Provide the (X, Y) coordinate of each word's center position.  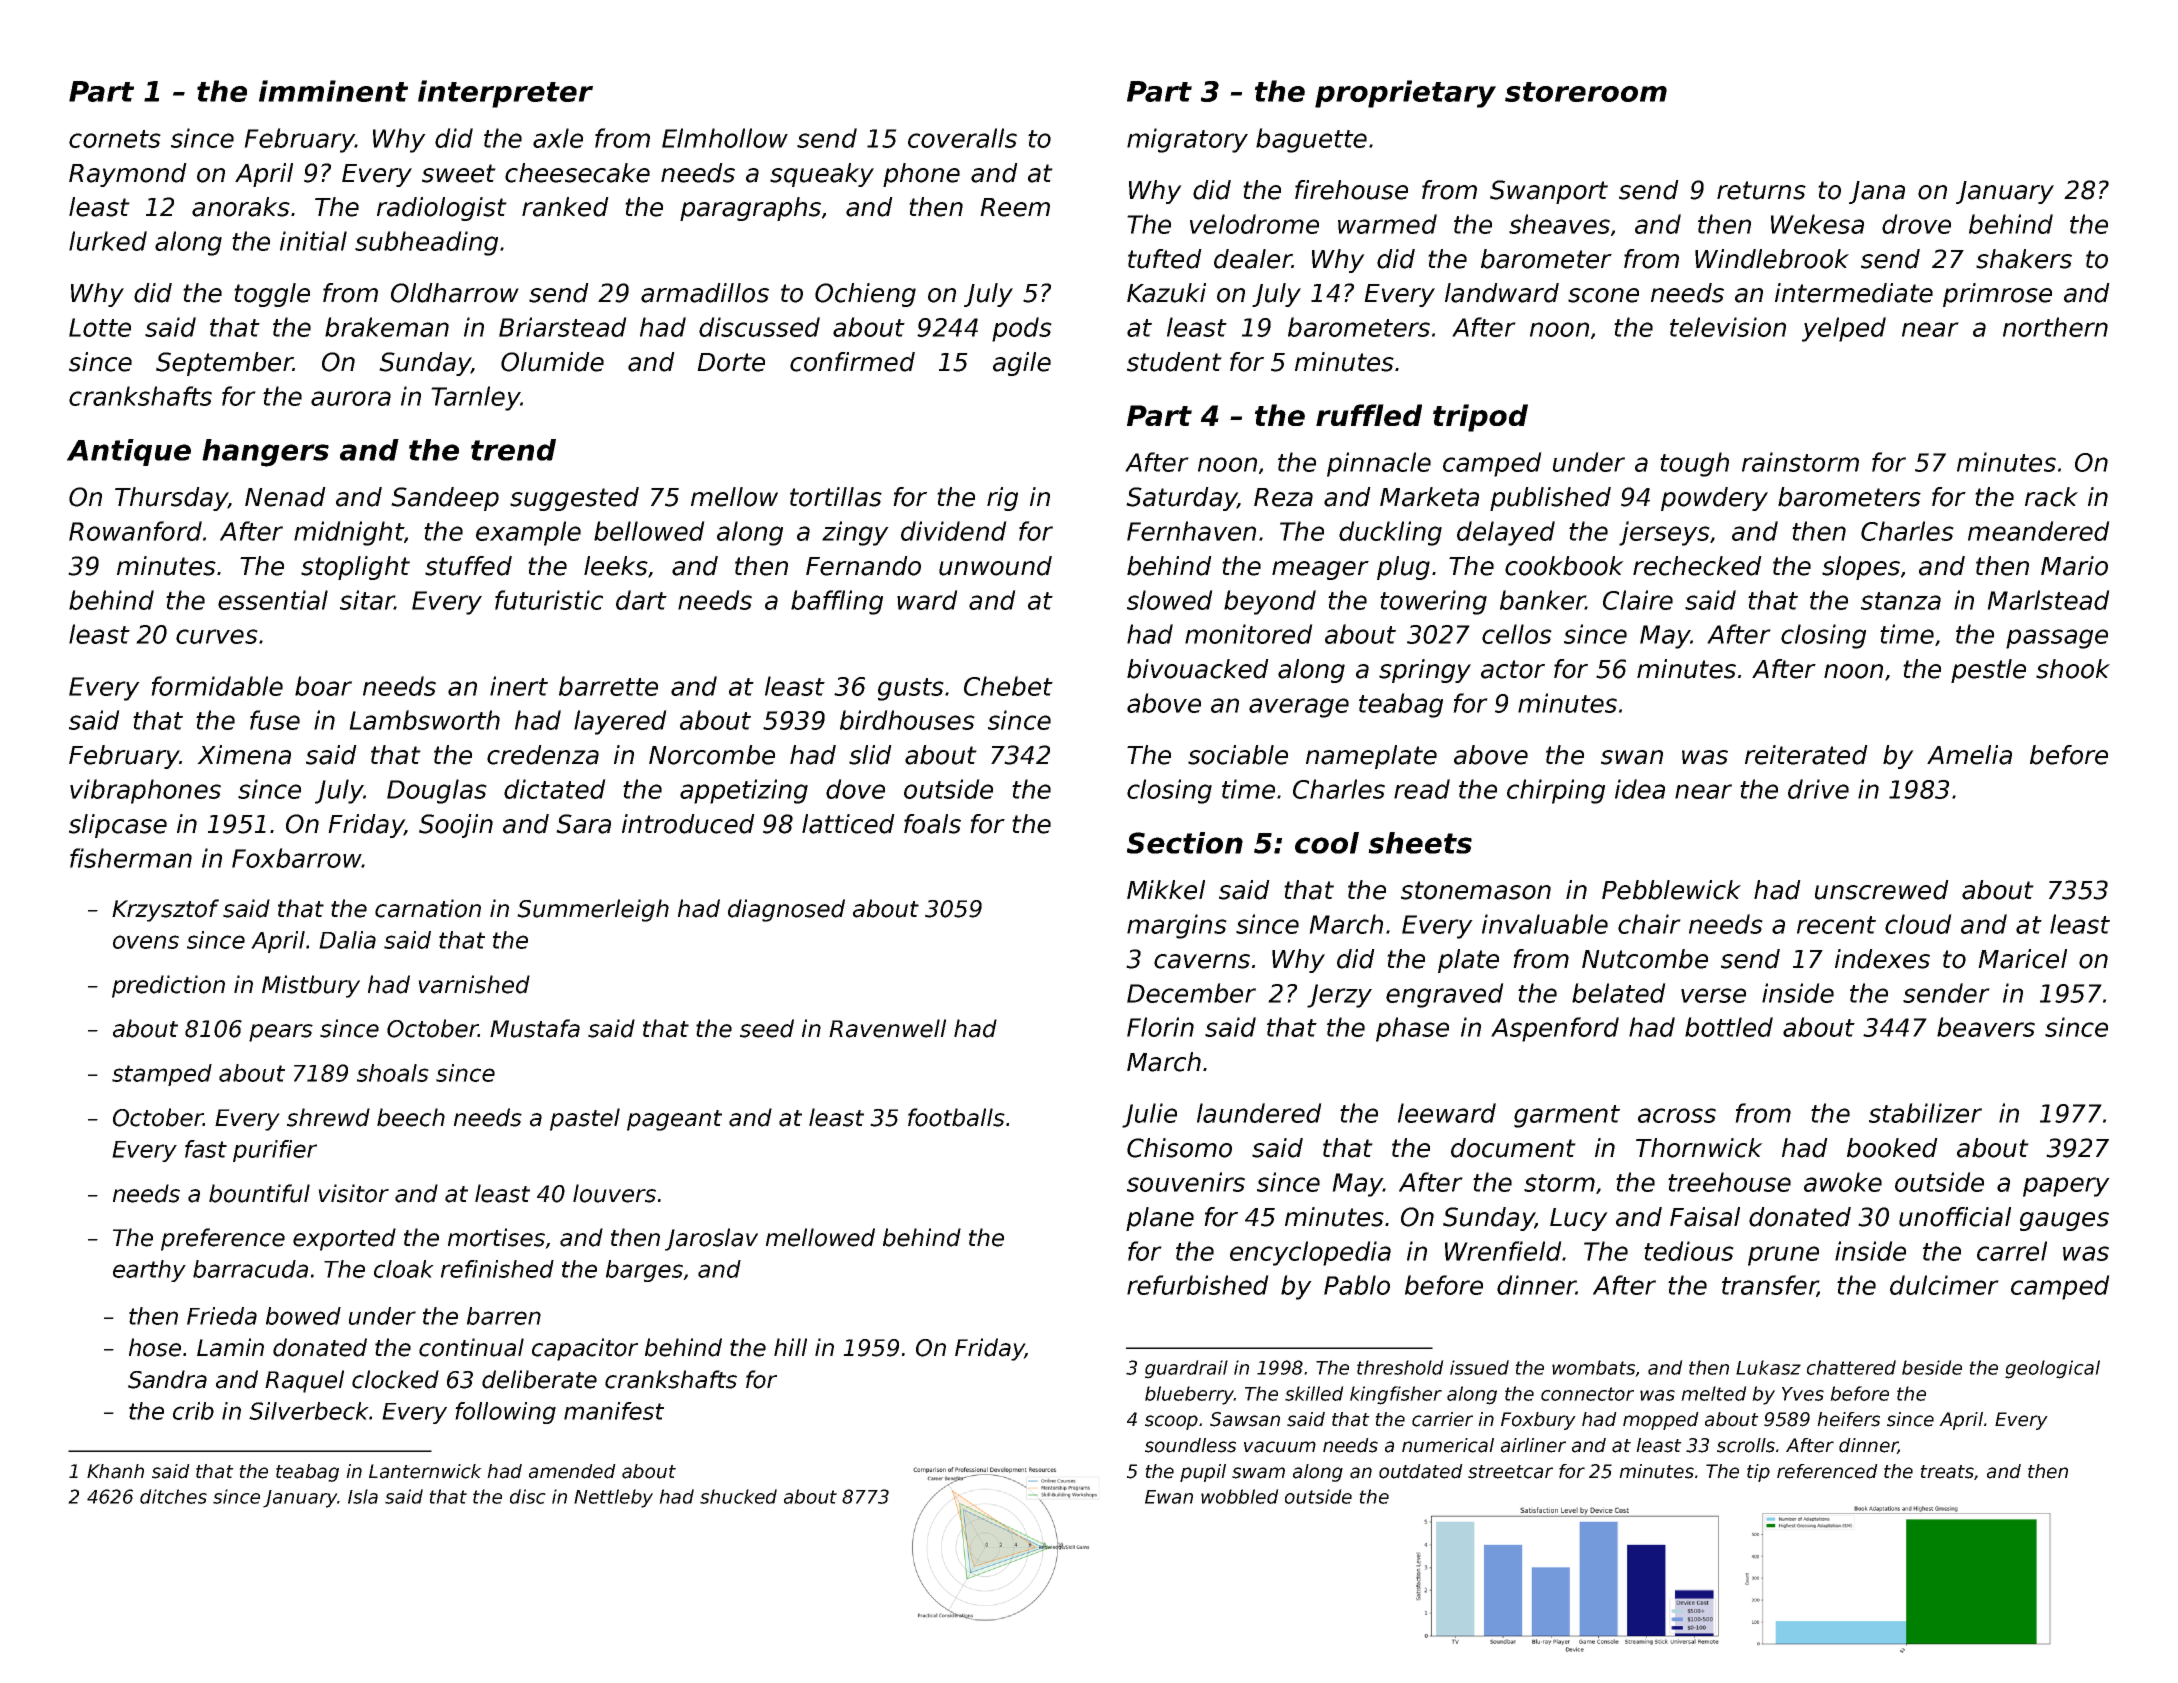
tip (1758, 1473)
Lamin (230, 1347)
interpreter (505, 94)
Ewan (1169, 1497)
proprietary (1405, 94)
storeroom (1586, 92)
